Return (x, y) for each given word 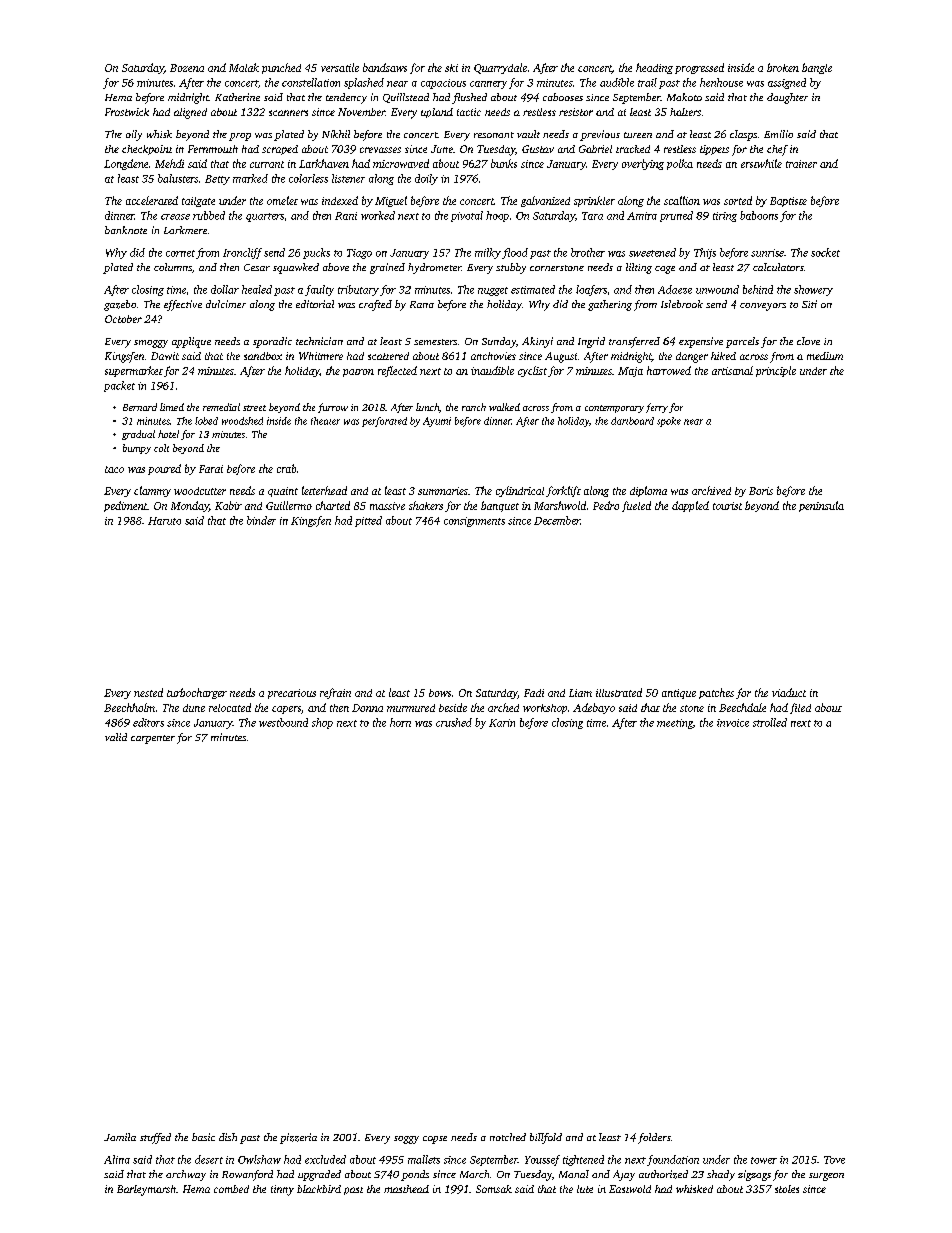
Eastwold (630, 1189)
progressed (699, 68)
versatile (340, 67)
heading (654, 68)
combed (231, 1189)
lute (585, 1189)
